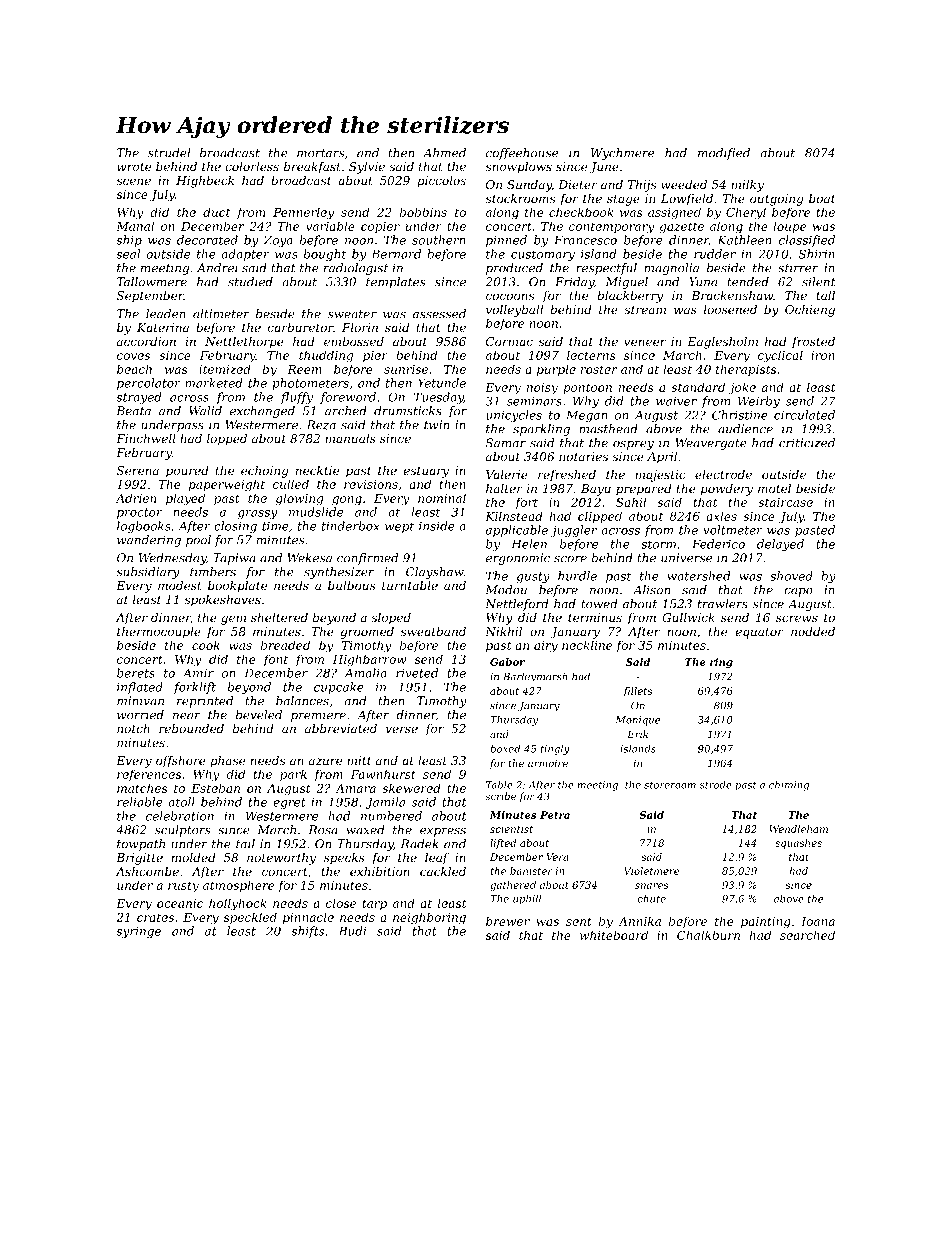 The height and width of the screenshot is (1233, 952). I want to click on chiming, so click(789, 786).
